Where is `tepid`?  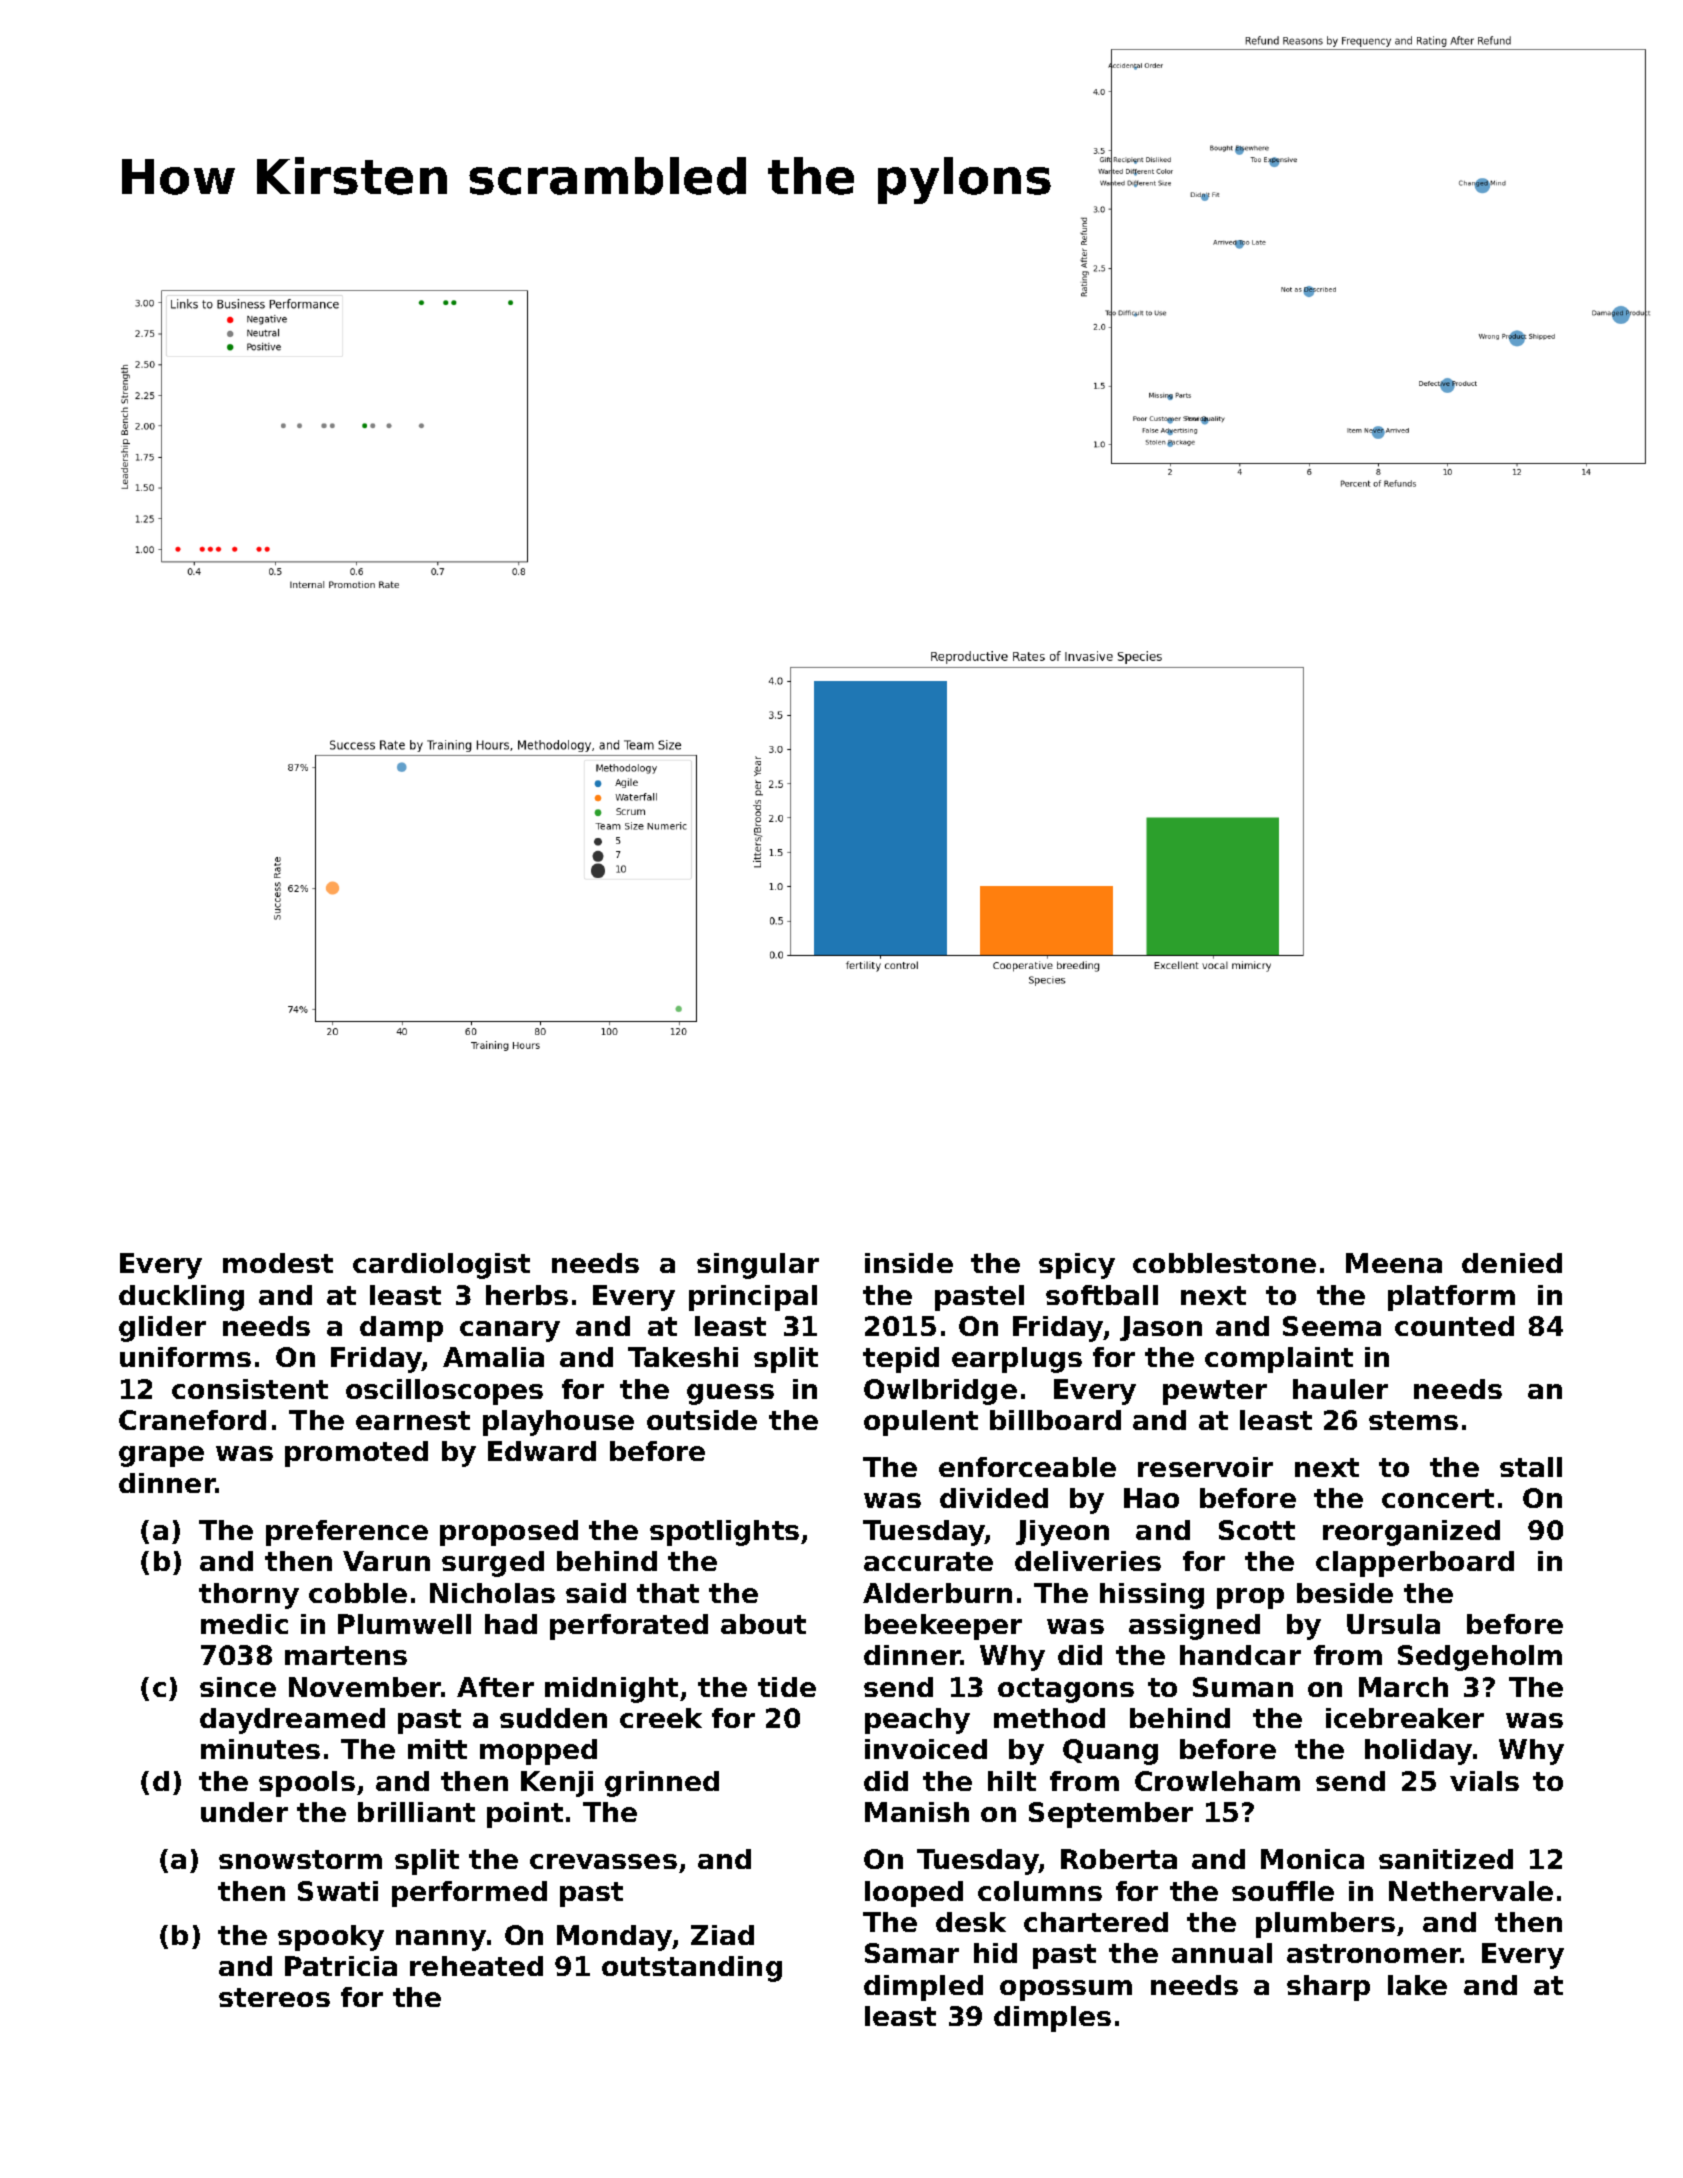 tepid is located at coordinates (901, 1360).
